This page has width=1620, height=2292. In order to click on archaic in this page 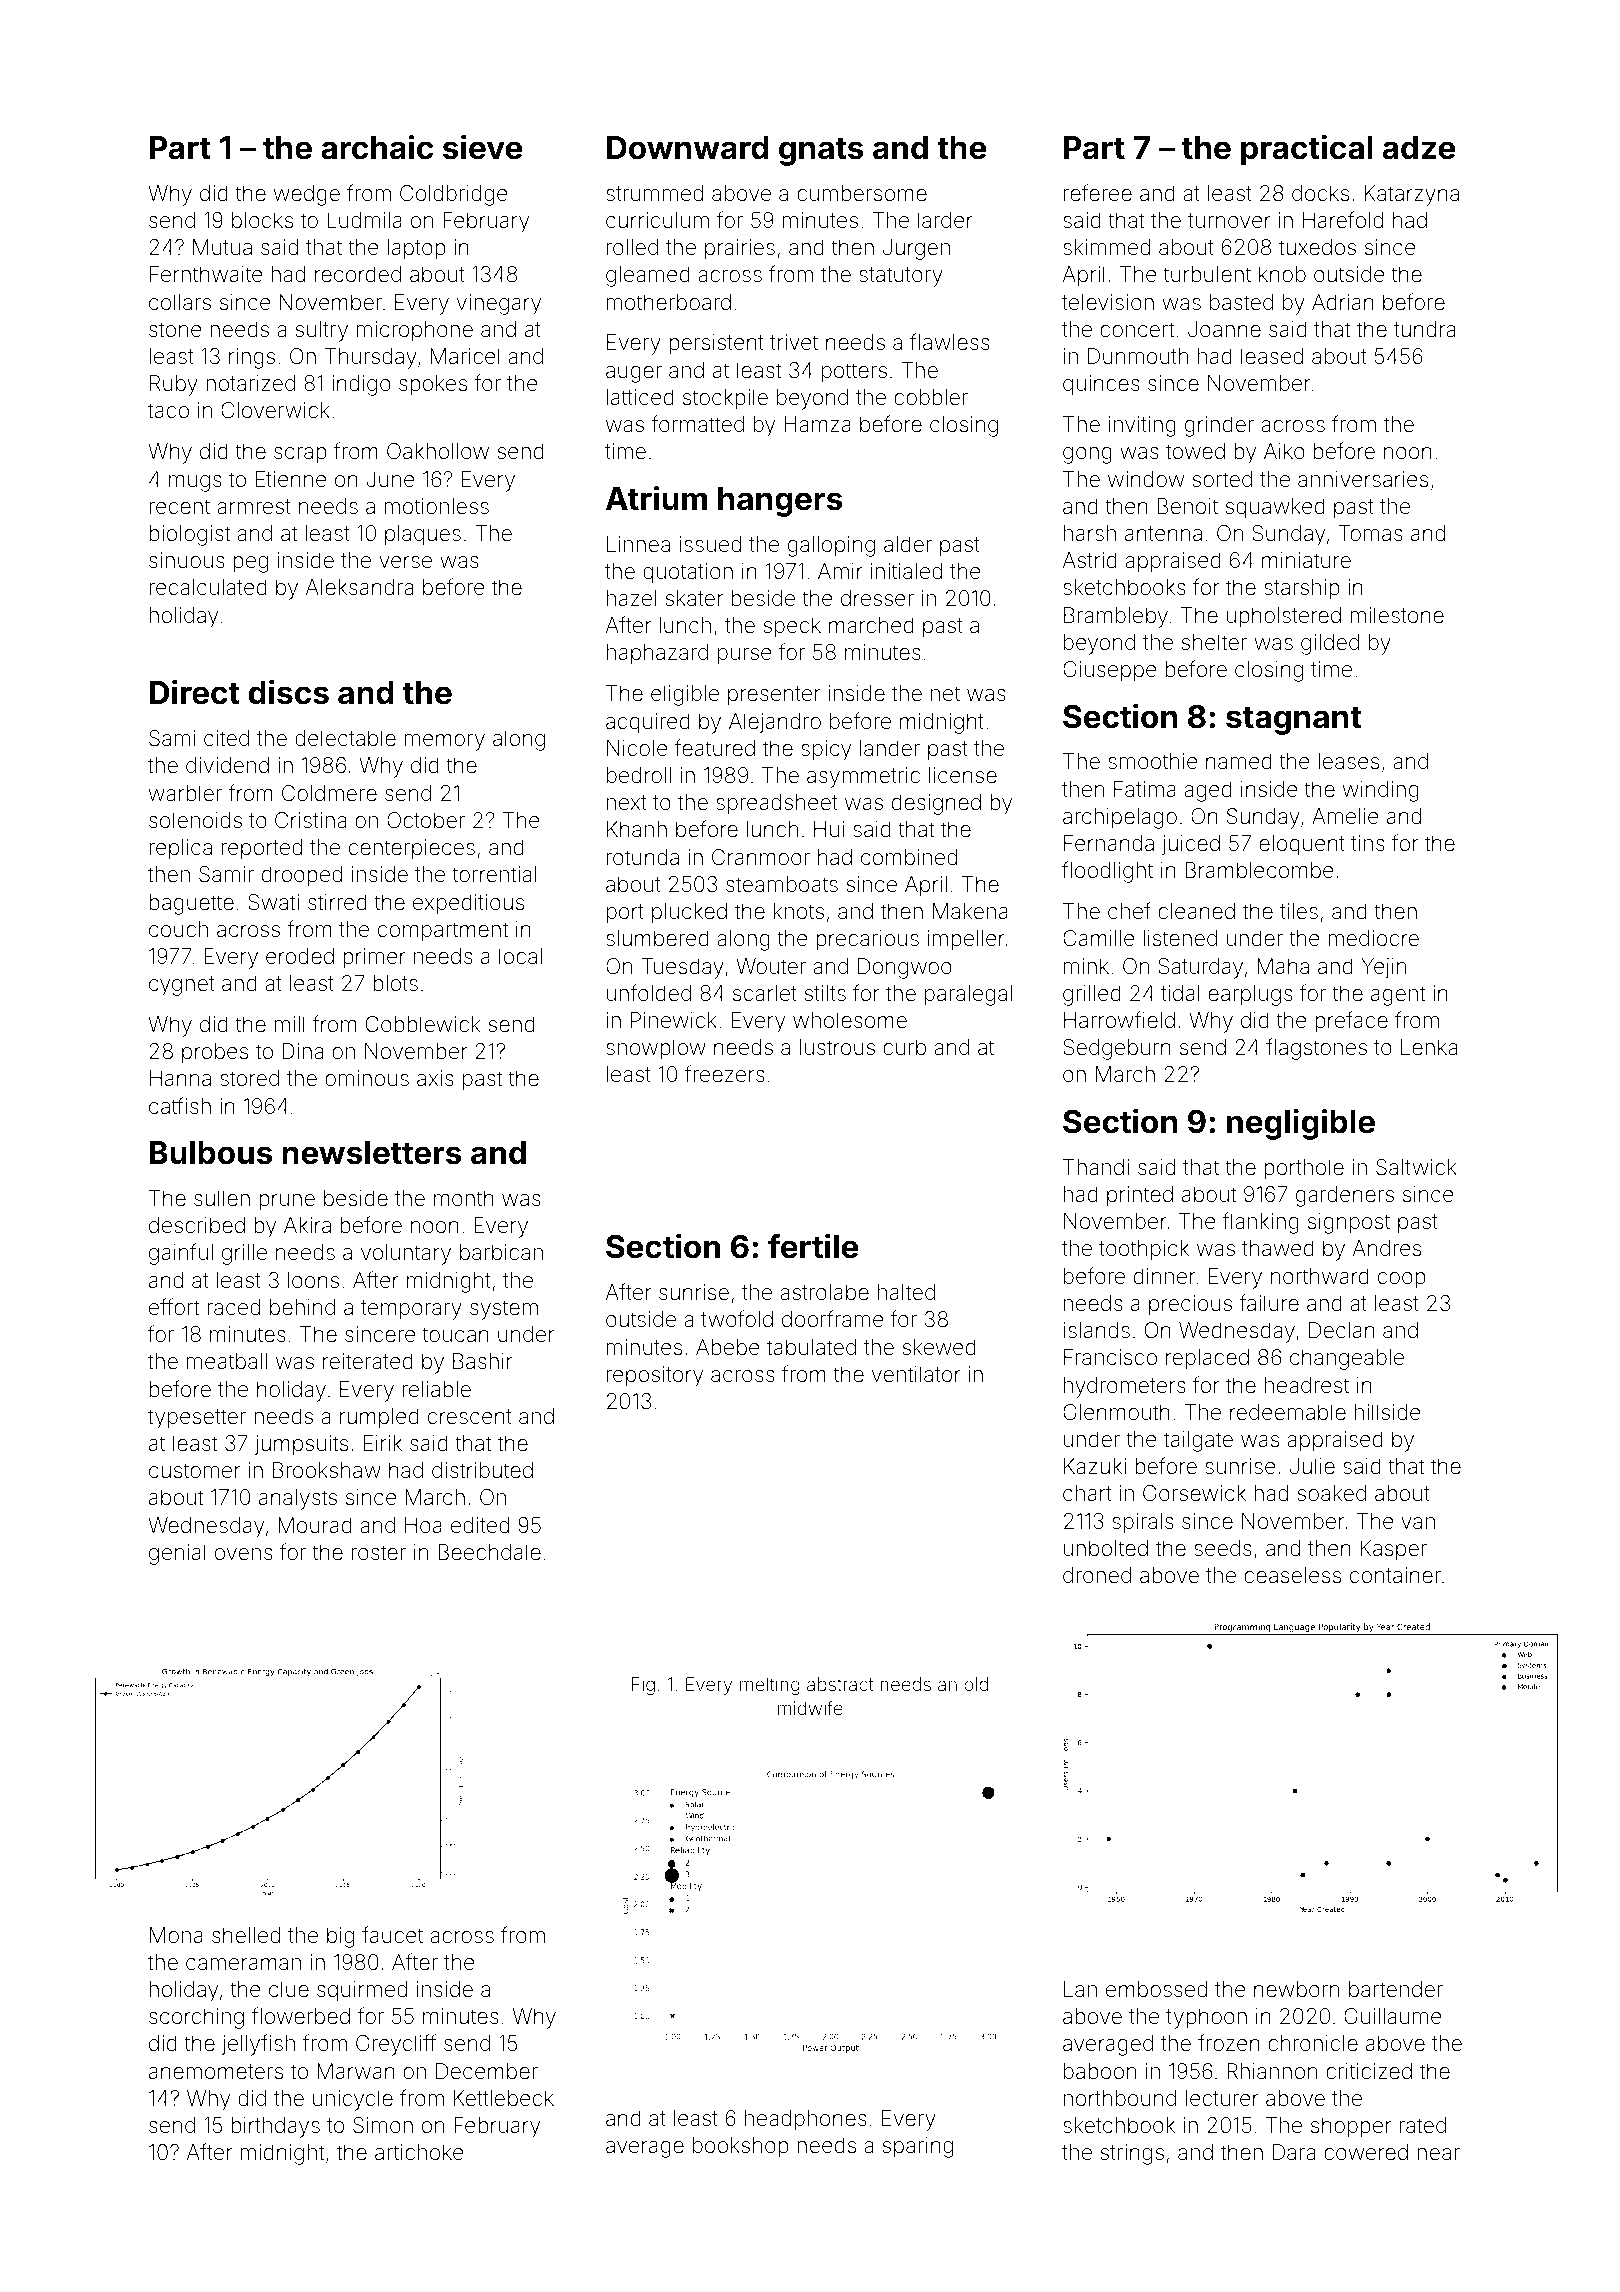, I will do `click(377, 147)`.
